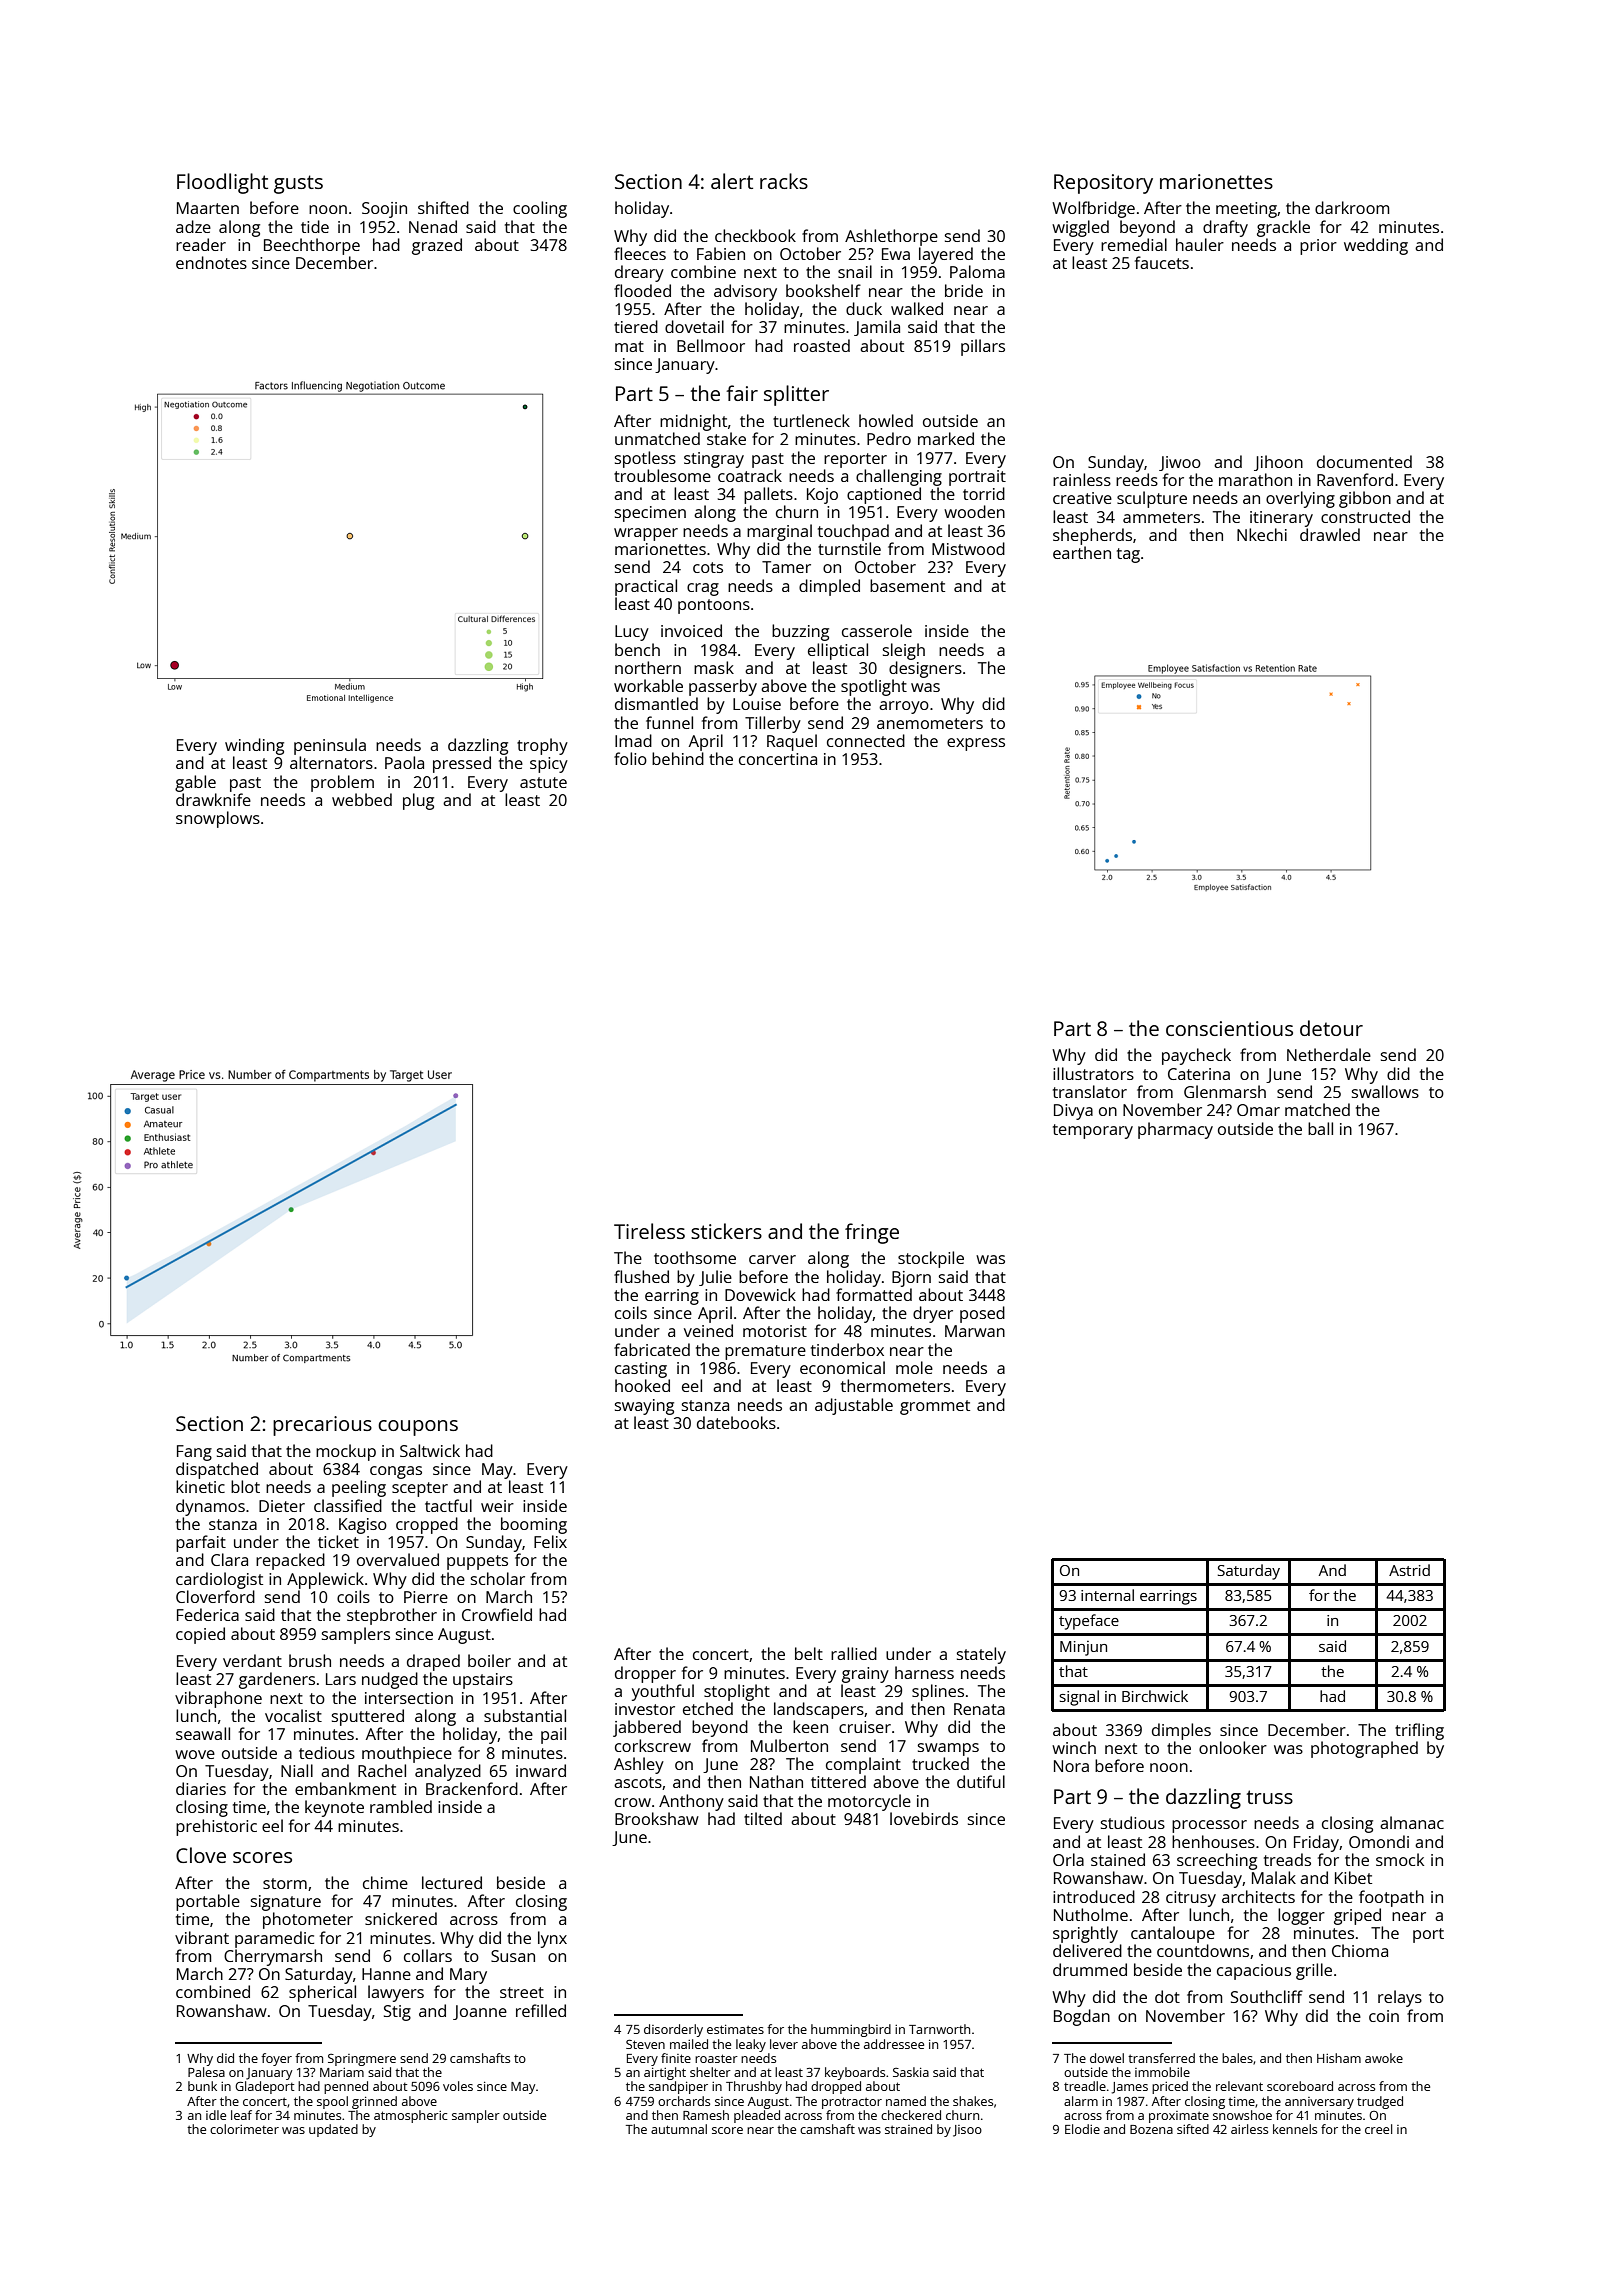 Image resolution: width=1620 pixels, height=2292 pixels. What do you see at coordinates (1352, 207) in the screenshot?
I see `darkroom` at bounding box center [1352, 207].
